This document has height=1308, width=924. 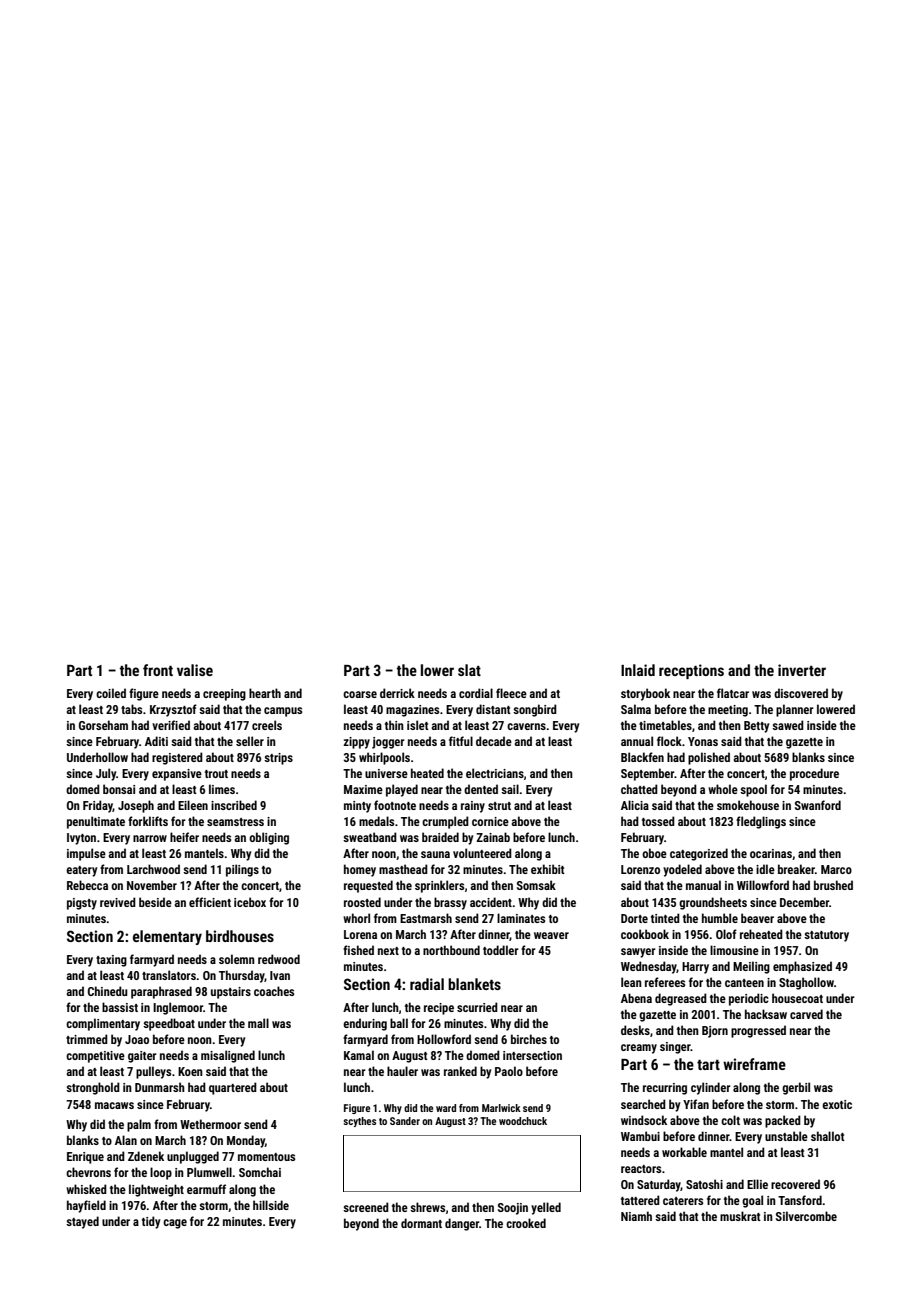 I want to click on progressed, so click(x=758, y=1031).
